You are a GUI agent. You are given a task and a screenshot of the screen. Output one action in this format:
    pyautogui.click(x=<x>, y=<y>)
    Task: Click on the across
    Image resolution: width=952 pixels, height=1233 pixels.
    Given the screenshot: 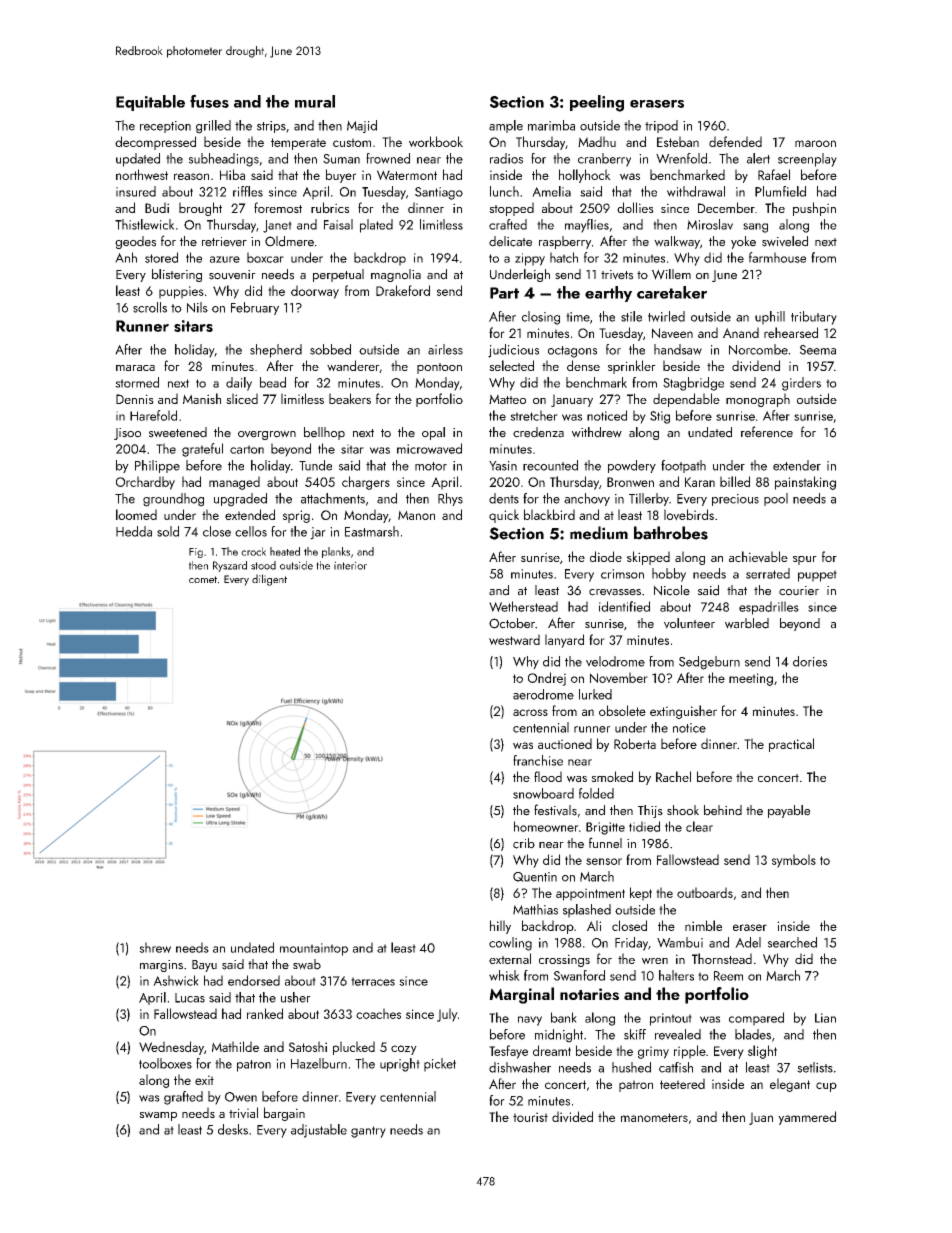 What is the action you would take?
    pyautogui.click(x=530, y=712)
